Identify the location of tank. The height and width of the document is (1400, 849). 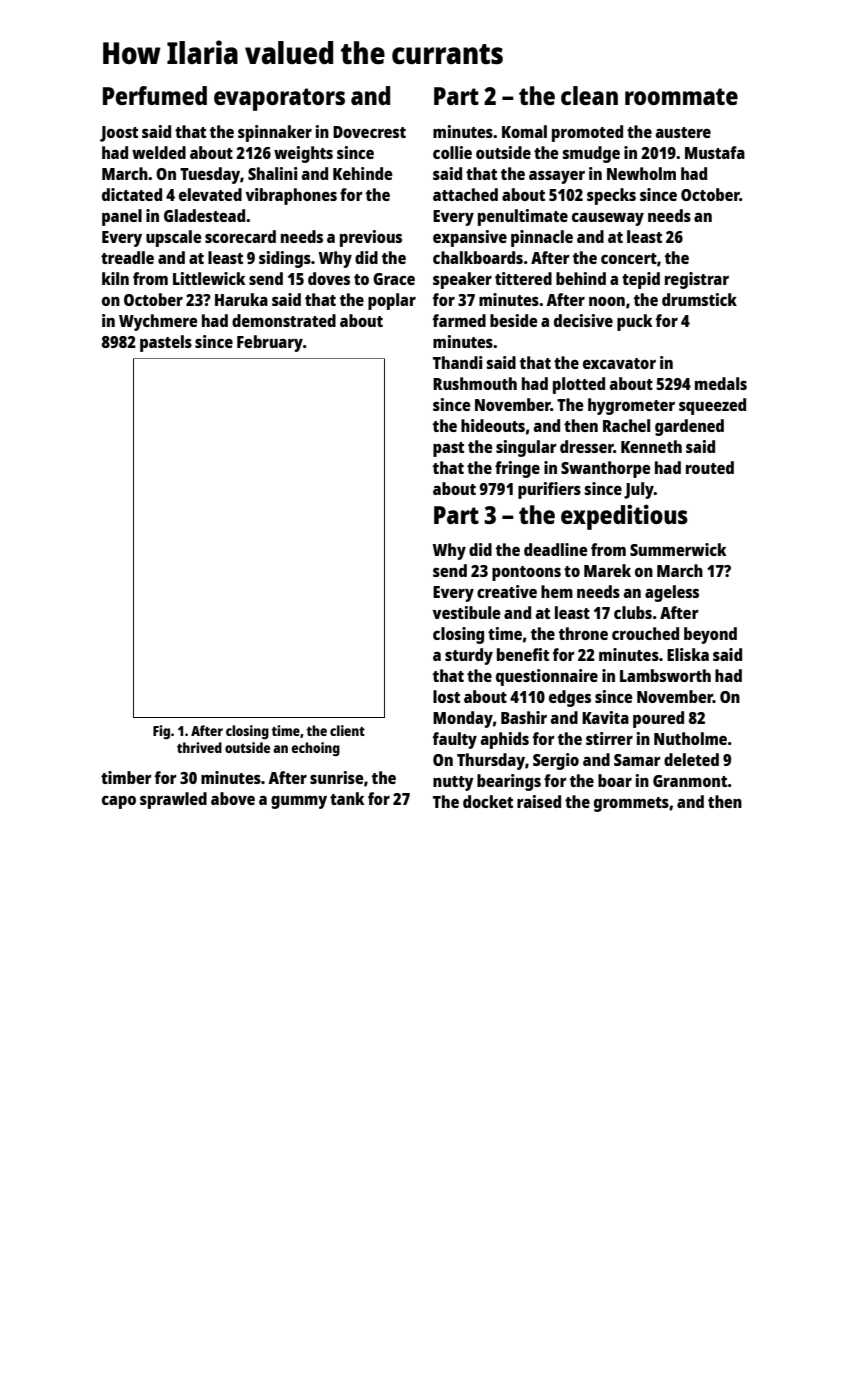
(347, 798).
